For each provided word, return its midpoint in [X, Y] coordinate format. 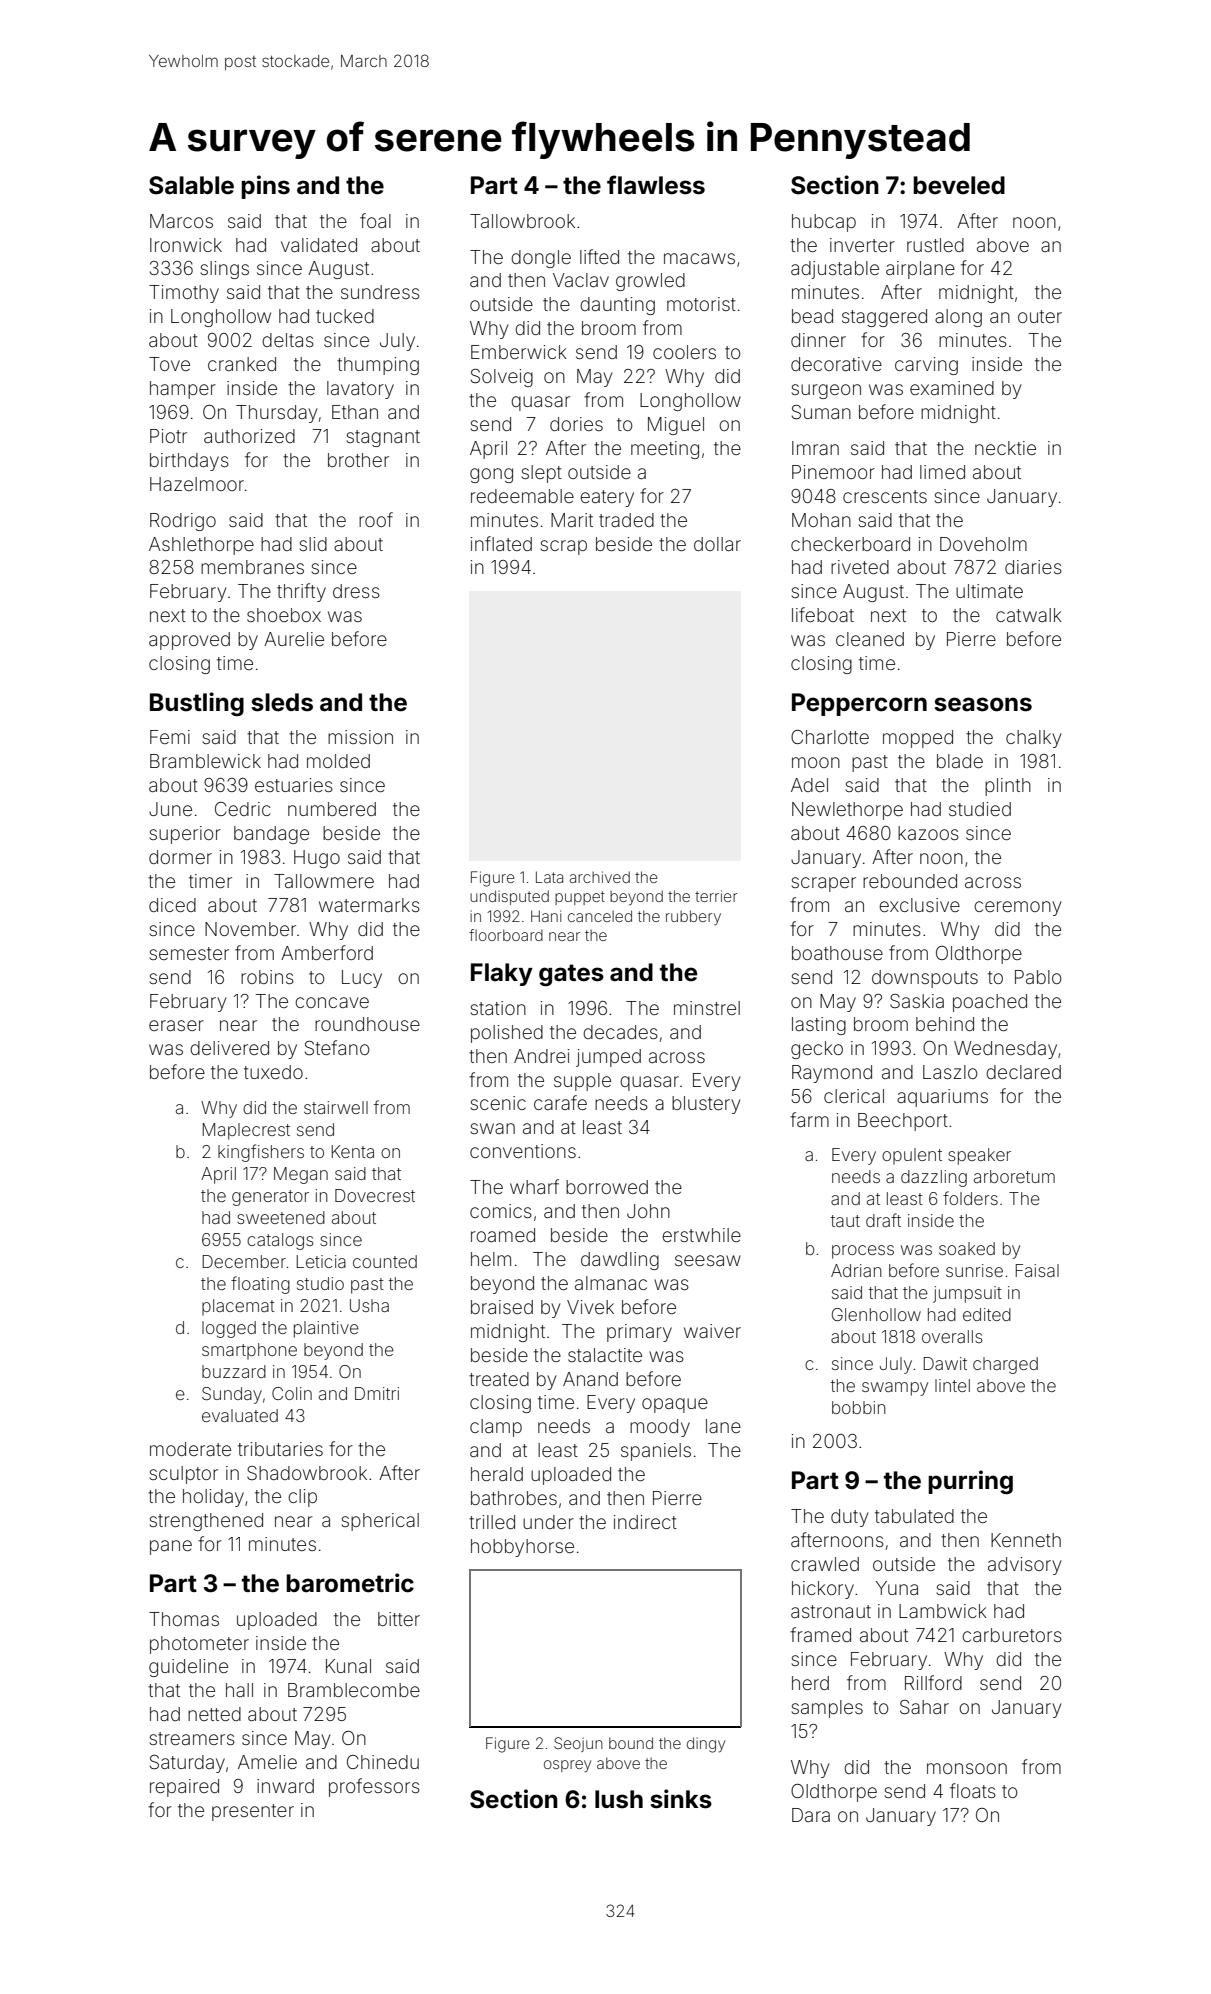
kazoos [928, 833]
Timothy [184, 294]
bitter [399, 1619]
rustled [935, 245]
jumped [608, 1058]
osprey [567, 1766]
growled [650, 282]
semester [189, 953]
